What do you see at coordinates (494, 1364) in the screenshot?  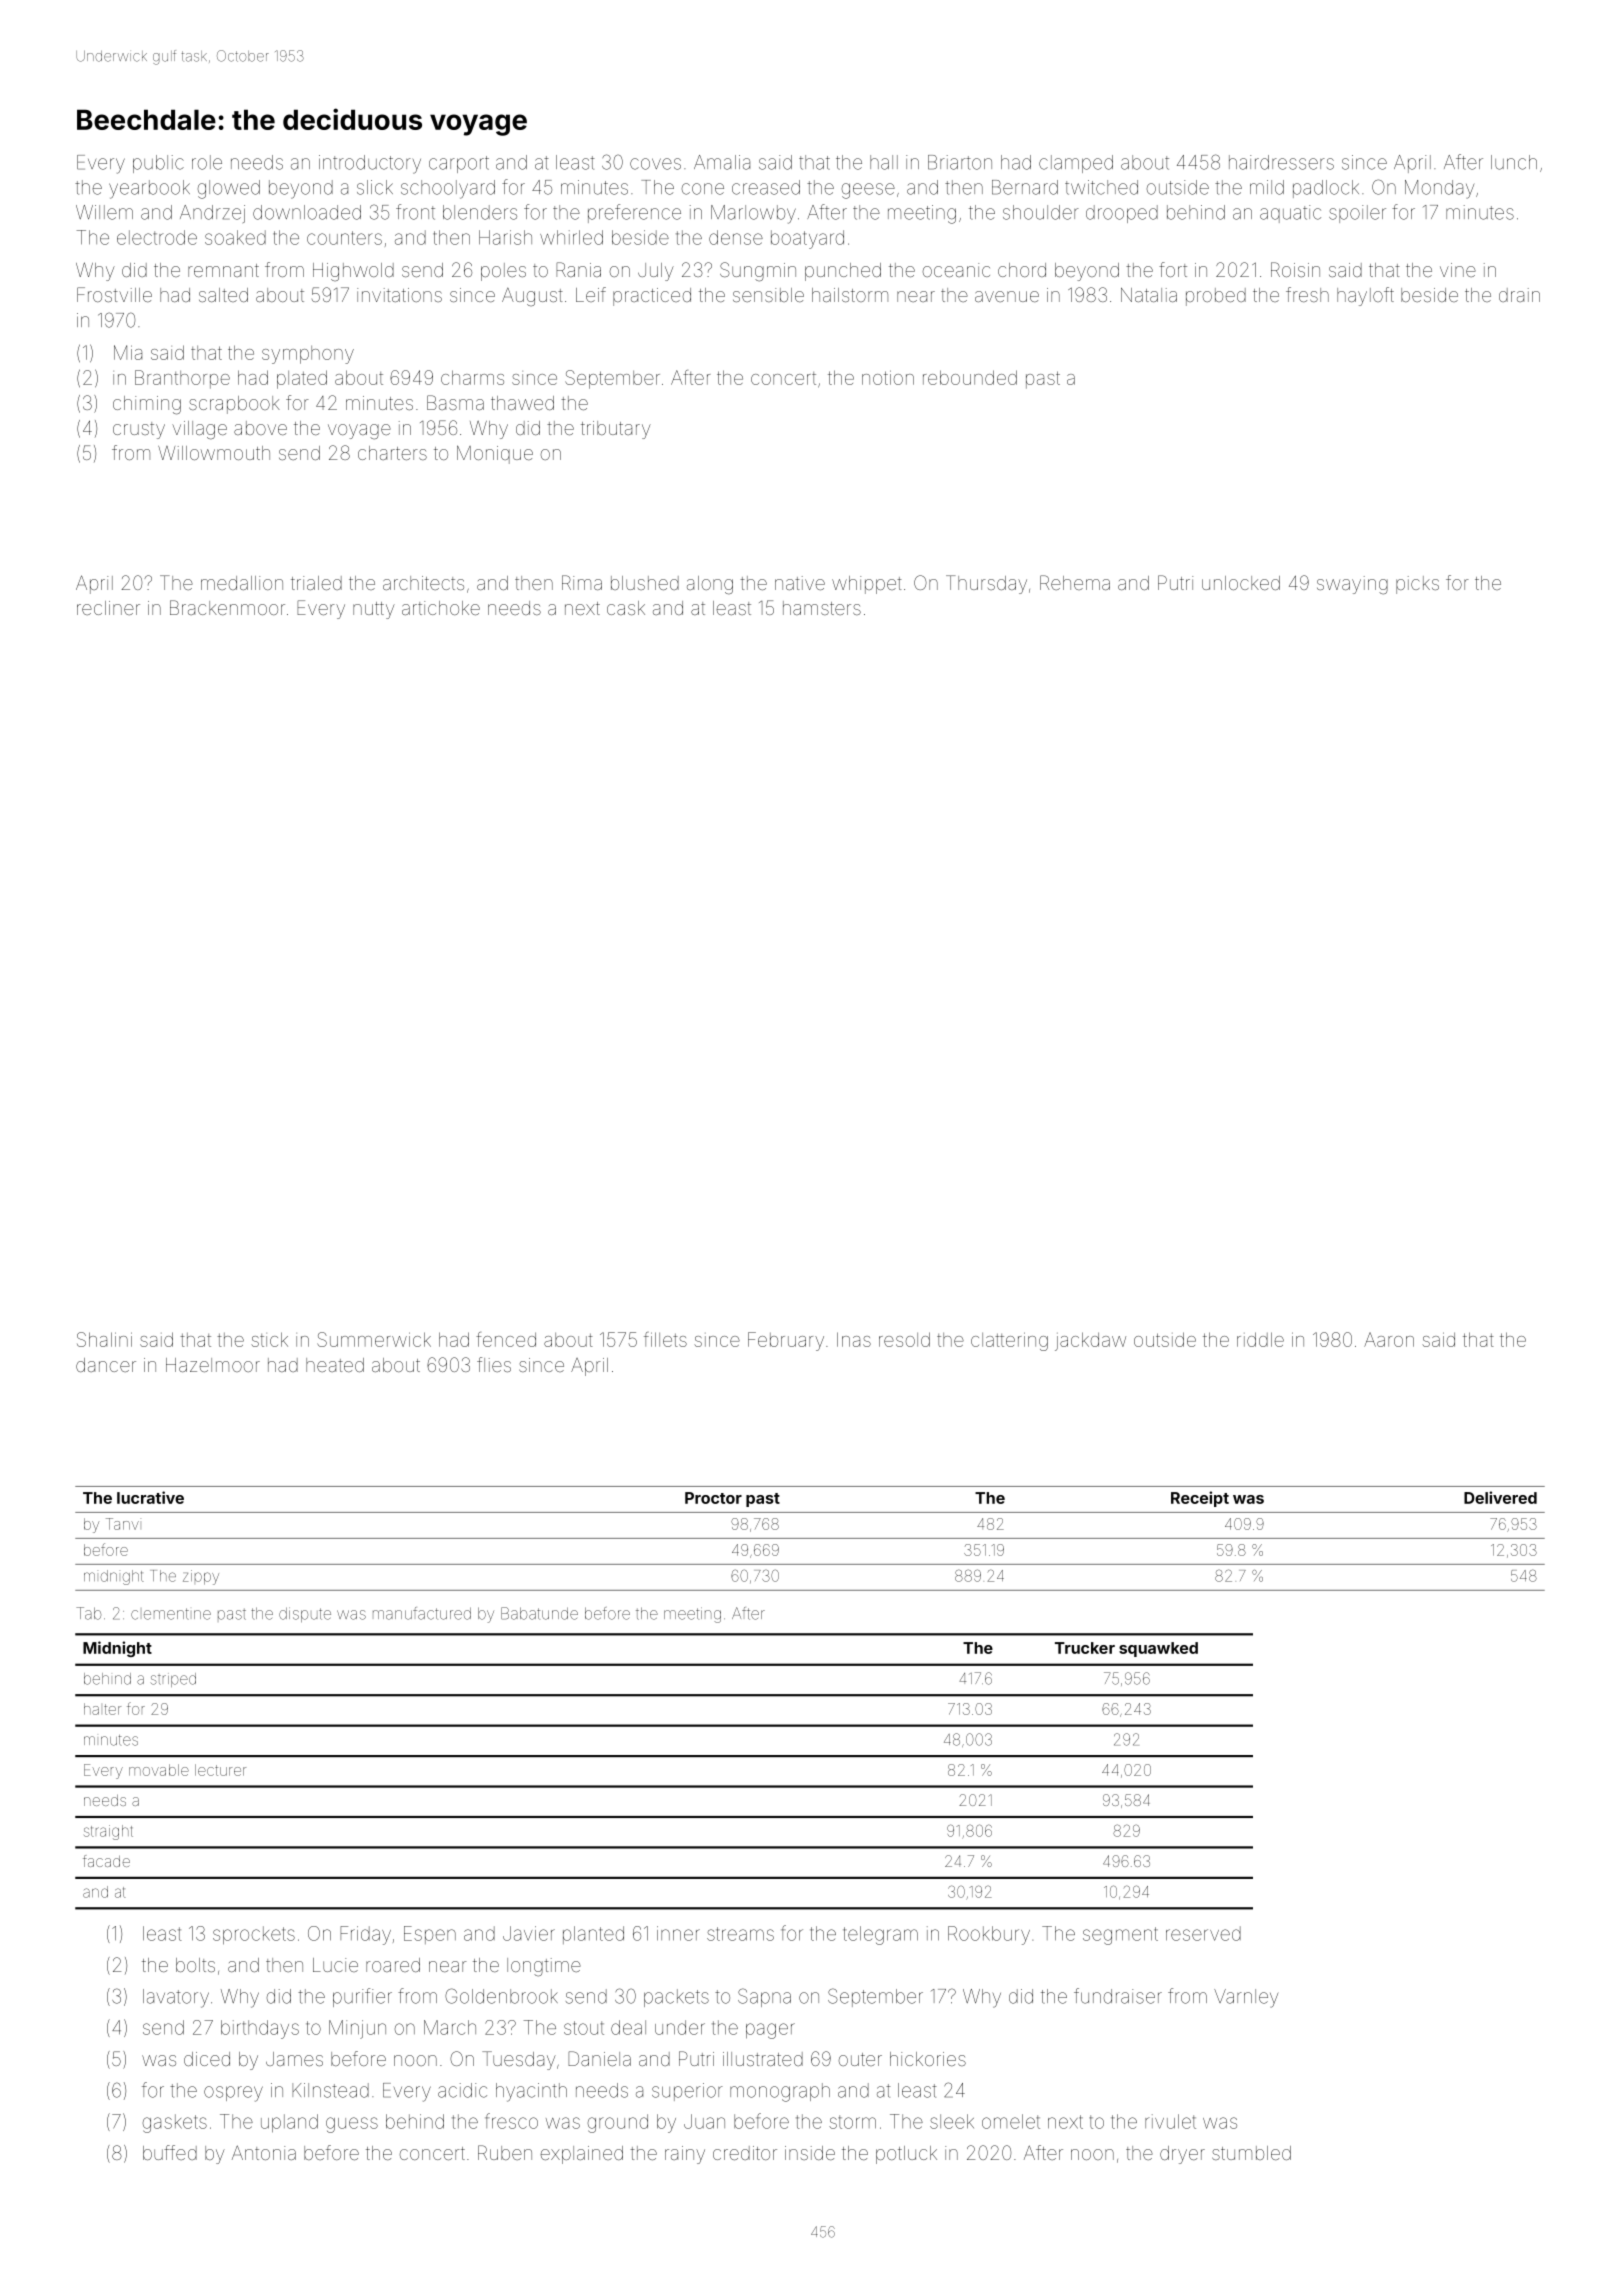 I see `flies` at bounding box center [494, 1364].
